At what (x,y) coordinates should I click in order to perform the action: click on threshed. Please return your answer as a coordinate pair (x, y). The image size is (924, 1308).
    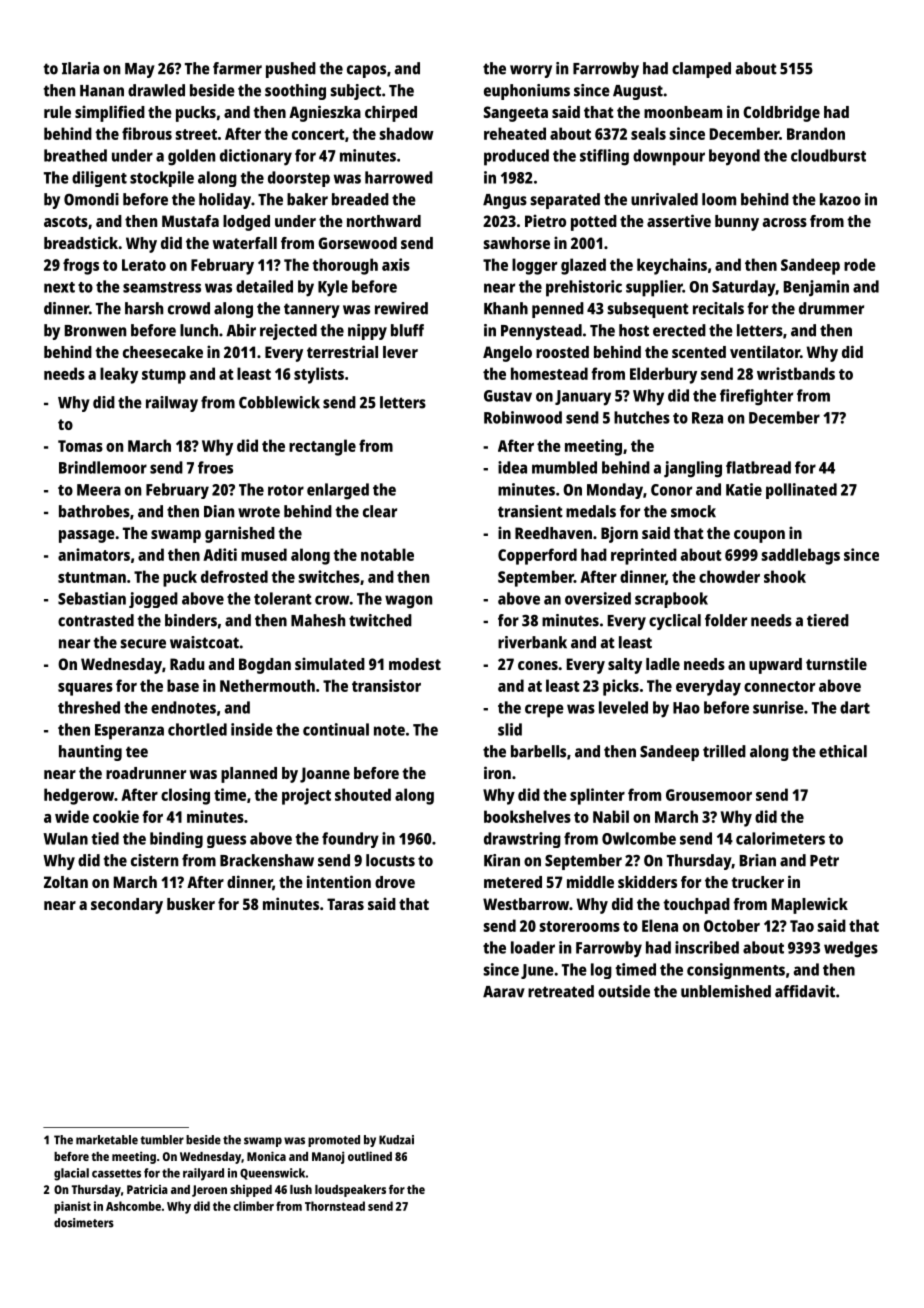
    Looking at the image, I should click on (89, 707).
